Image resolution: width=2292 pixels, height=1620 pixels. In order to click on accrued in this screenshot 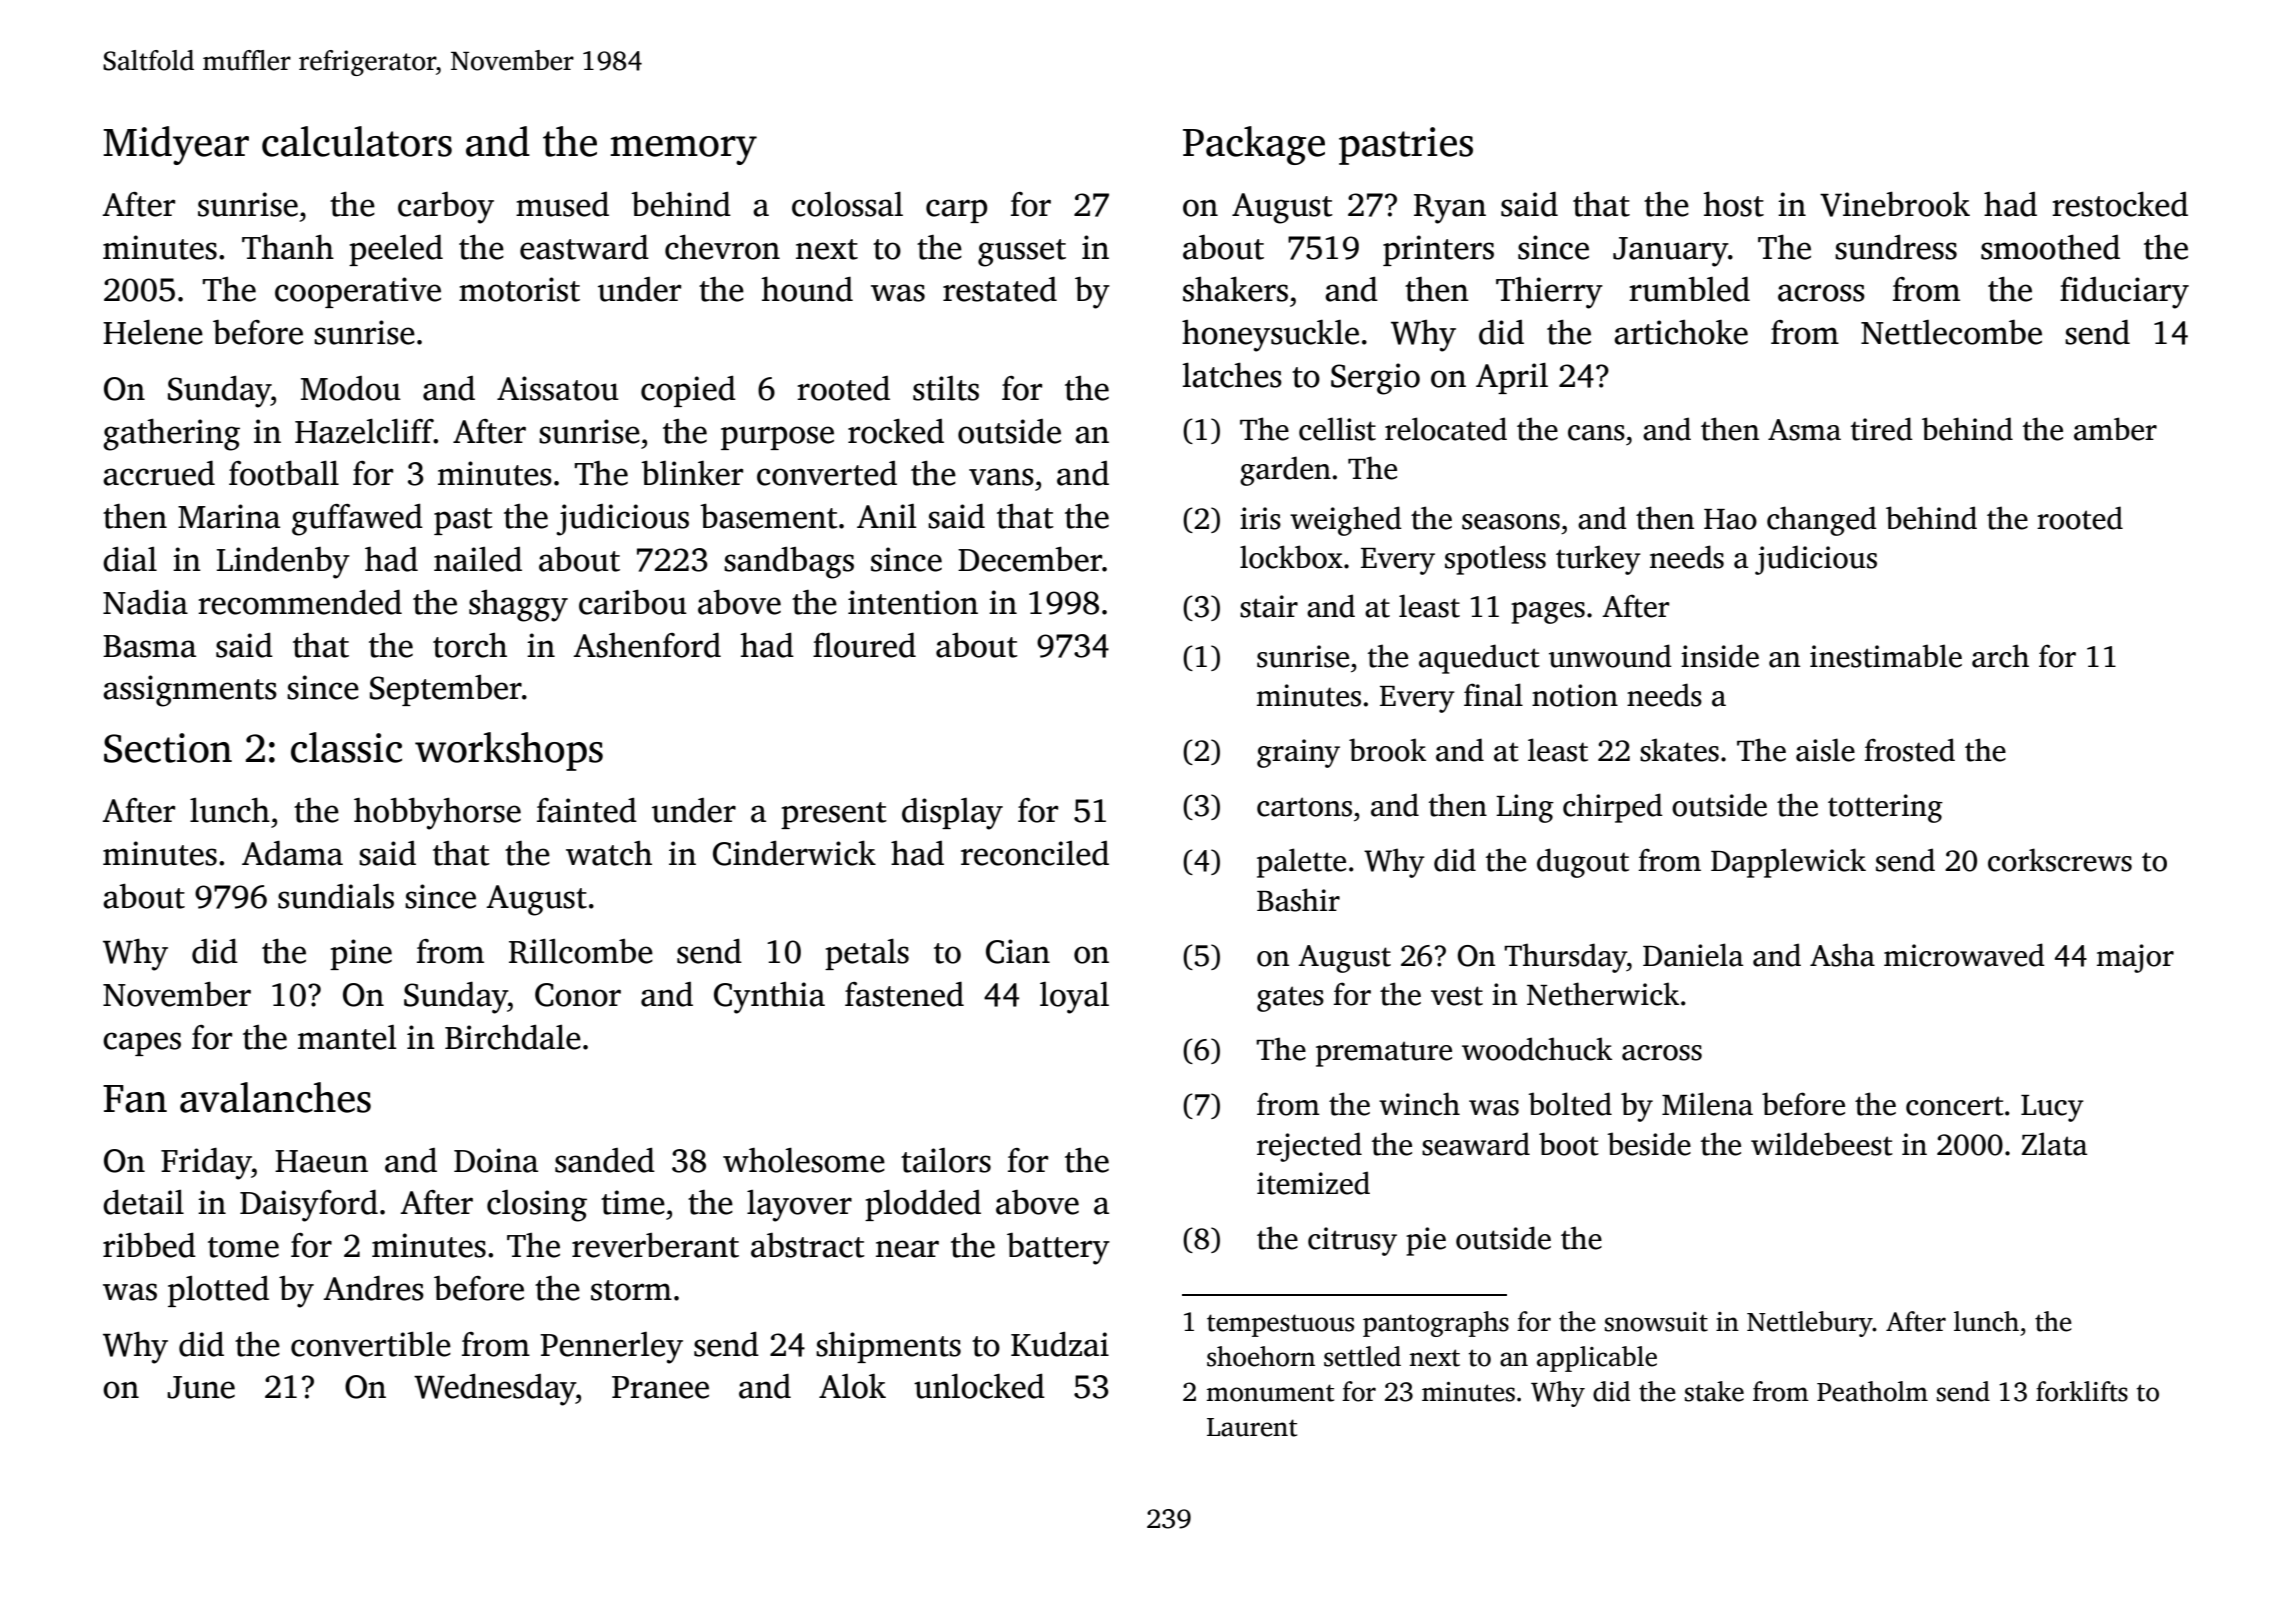, I will do `click(159, 473)`.
